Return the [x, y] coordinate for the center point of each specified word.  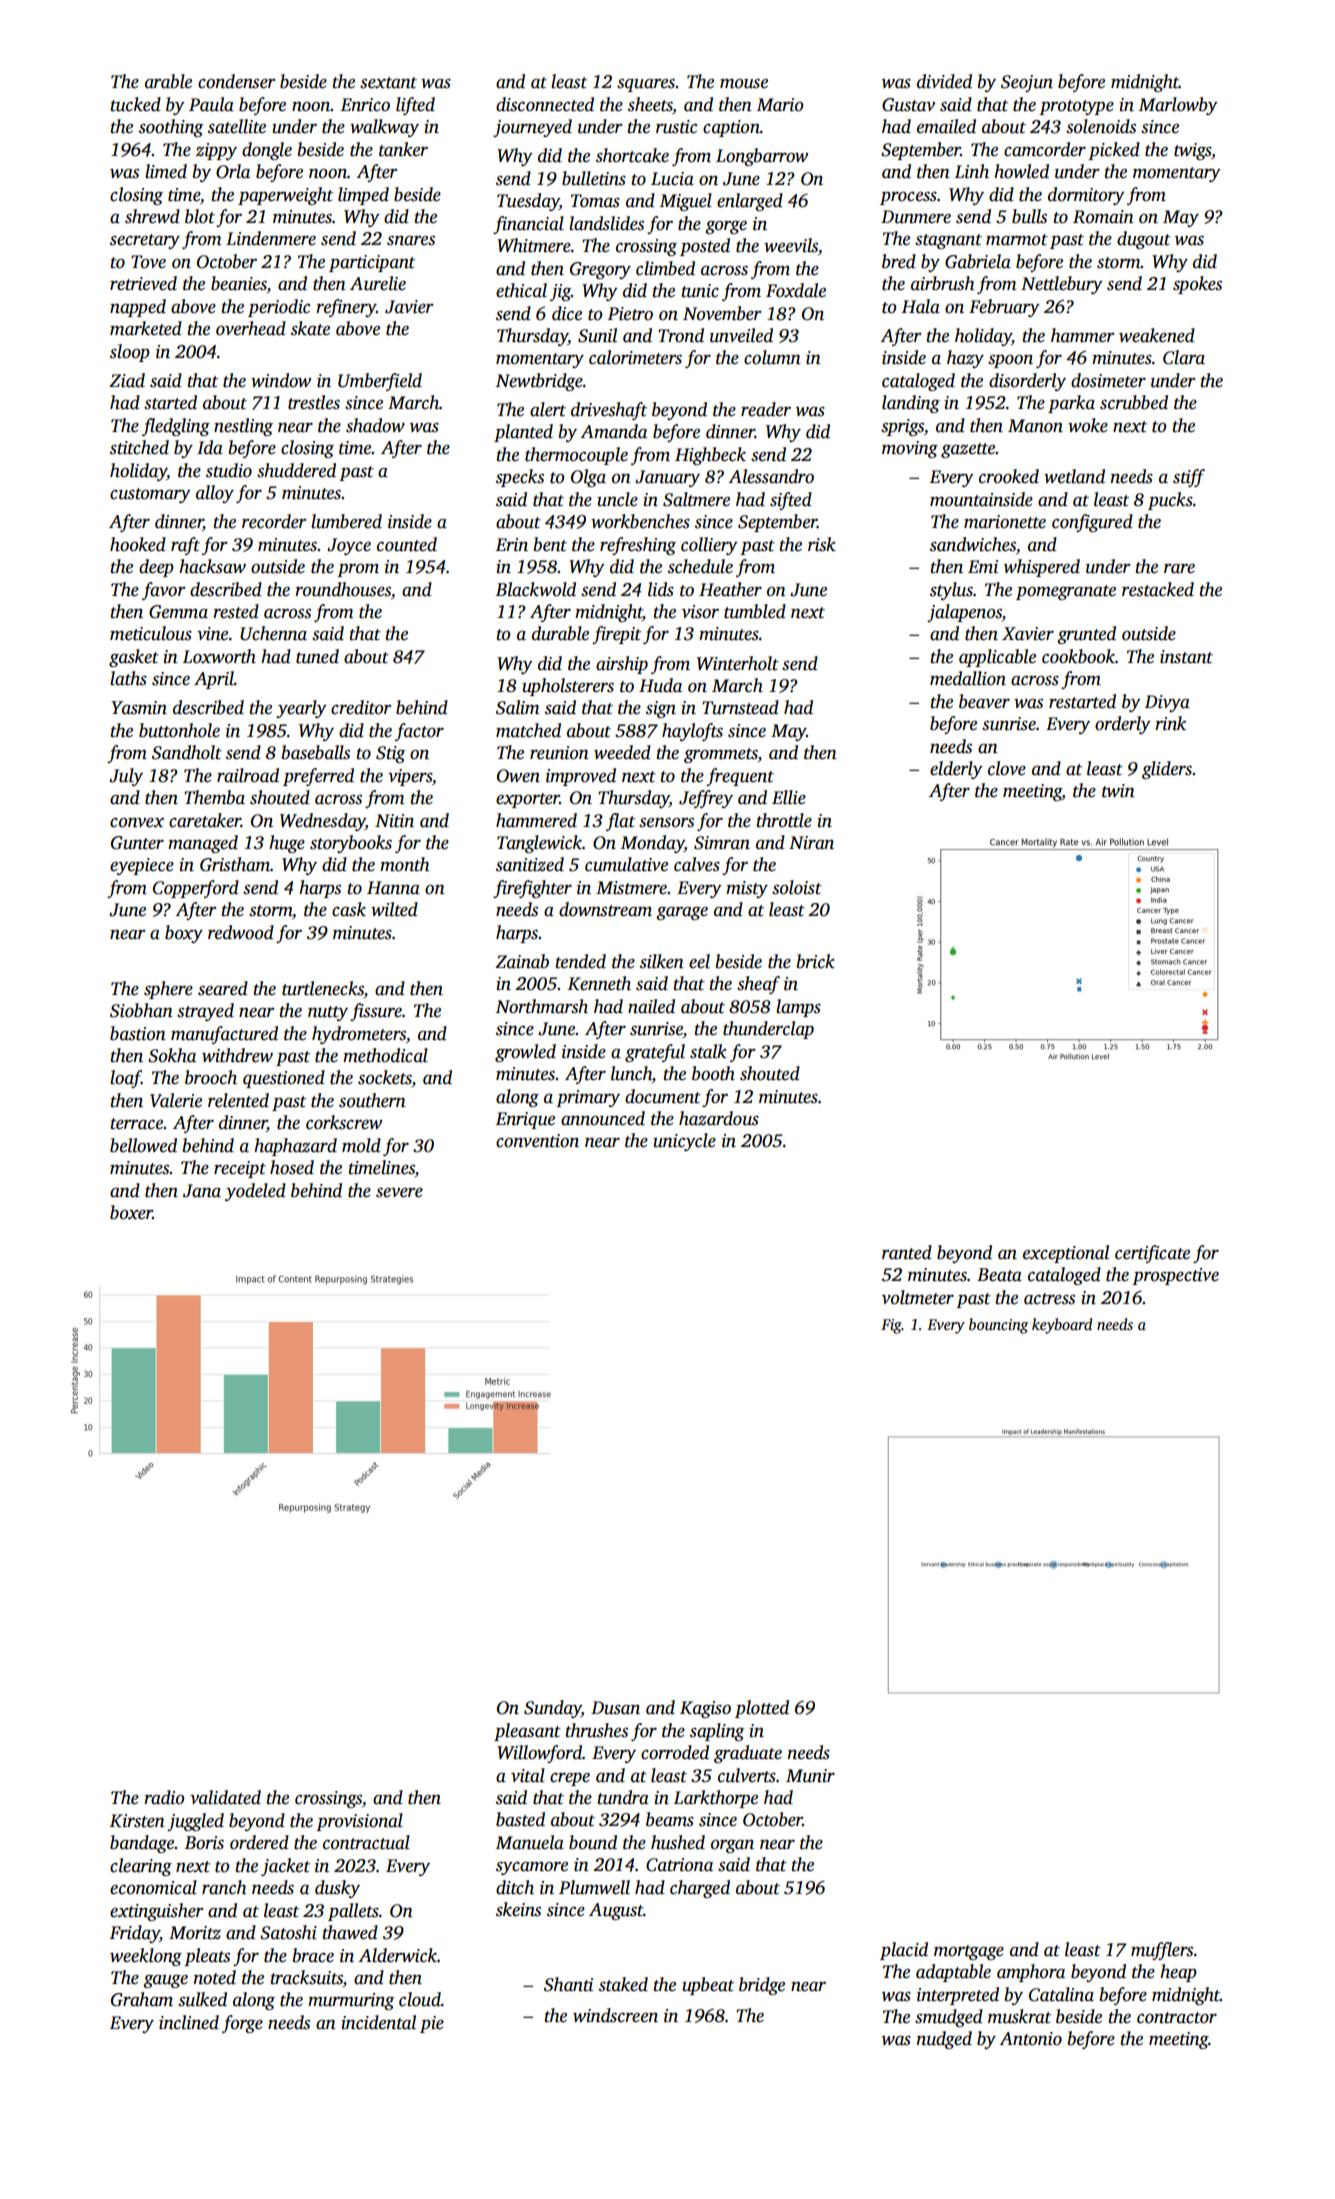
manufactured [224, 1035]
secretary [145, 241]
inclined [189, 2022]
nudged [944, 2040]
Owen [518, 776]
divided [944, 81]
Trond [681, 335]
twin [1118, 791]
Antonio [1030, 2039]
